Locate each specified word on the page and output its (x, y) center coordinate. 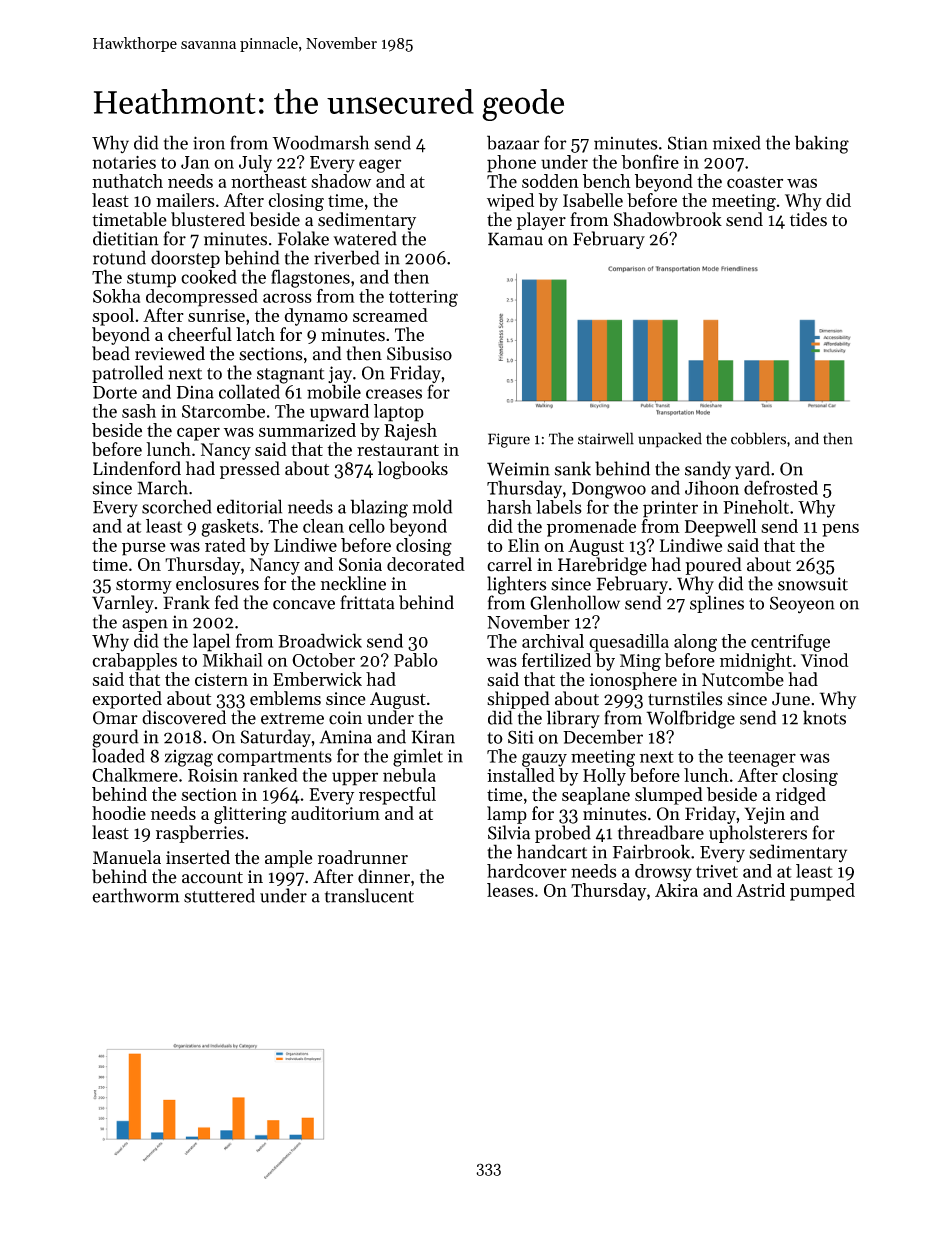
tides (808, 219)
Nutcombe (743, 679)
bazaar (513, 142)
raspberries (200, 834)
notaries (124, 162)
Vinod (825, 660)
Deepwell (720, 528)
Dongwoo (609, 490)
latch (255, 334)
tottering (423, 298)
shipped (518, 700)
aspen (145, 625)
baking (822, 144)
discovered (184, 717)
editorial (249, 506)
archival (553, 641)
